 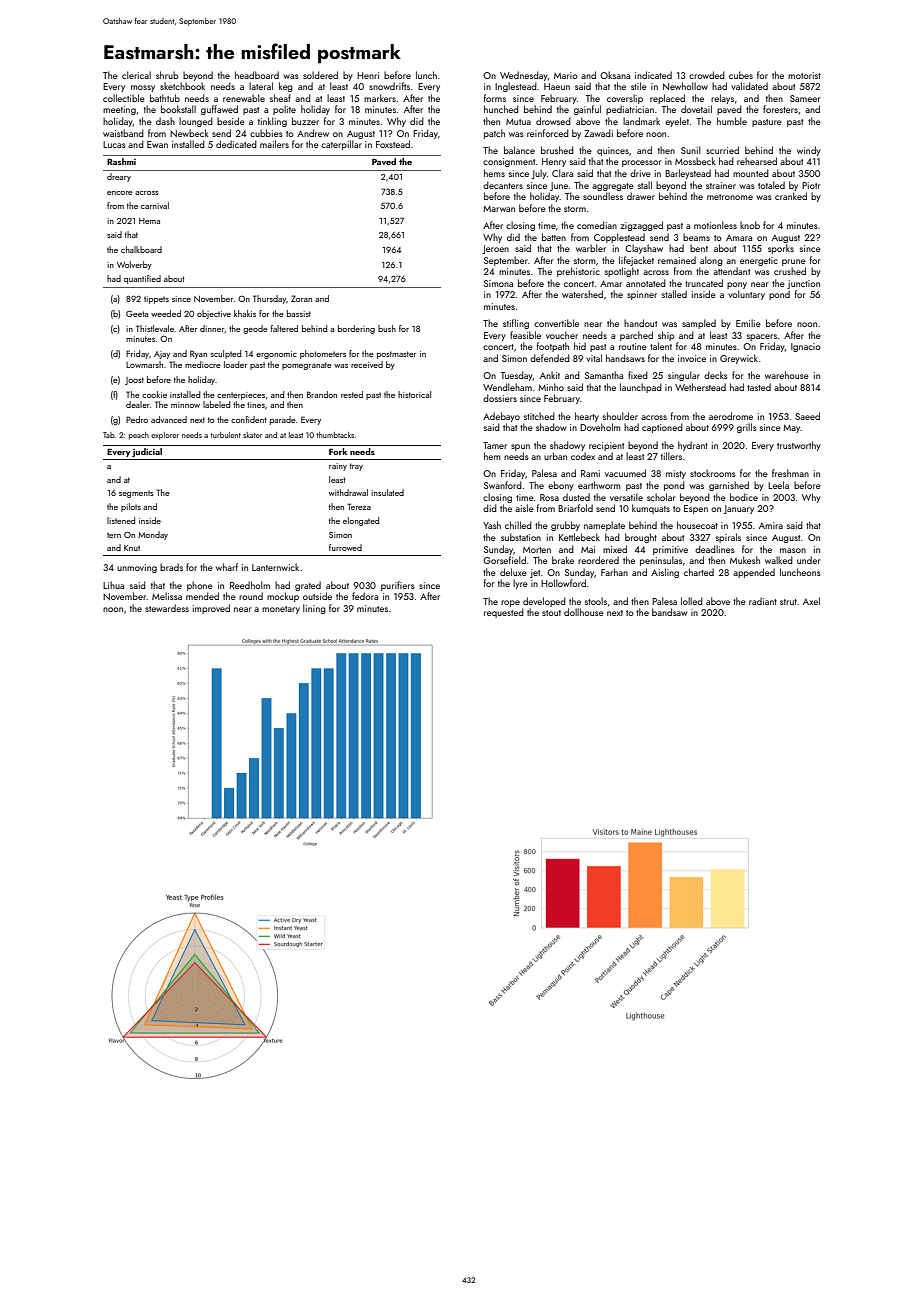 What do you see at coordinates (500, 398) in the screenshot?
I see `dossiers` at bounding box center [500, 398].
